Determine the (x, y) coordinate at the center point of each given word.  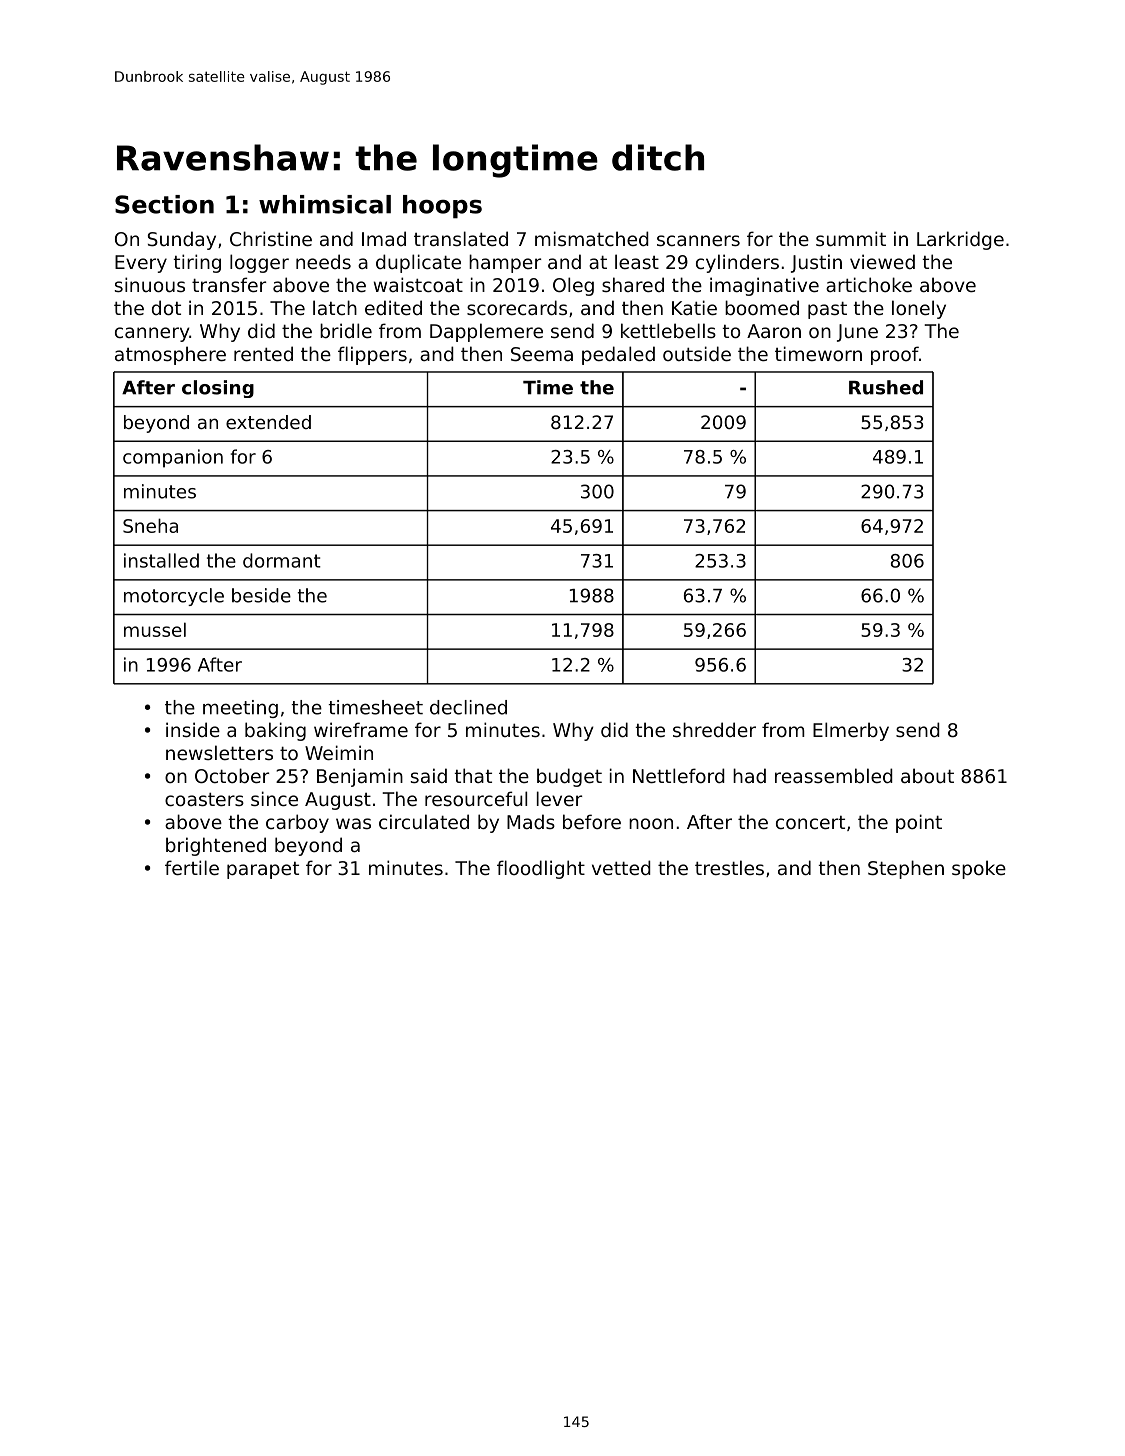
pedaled (618, 355)
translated (461, 238)
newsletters (219, 752)
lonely (919, 309)
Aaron (774, 331)
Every (141, 264)
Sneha (150, 525)
